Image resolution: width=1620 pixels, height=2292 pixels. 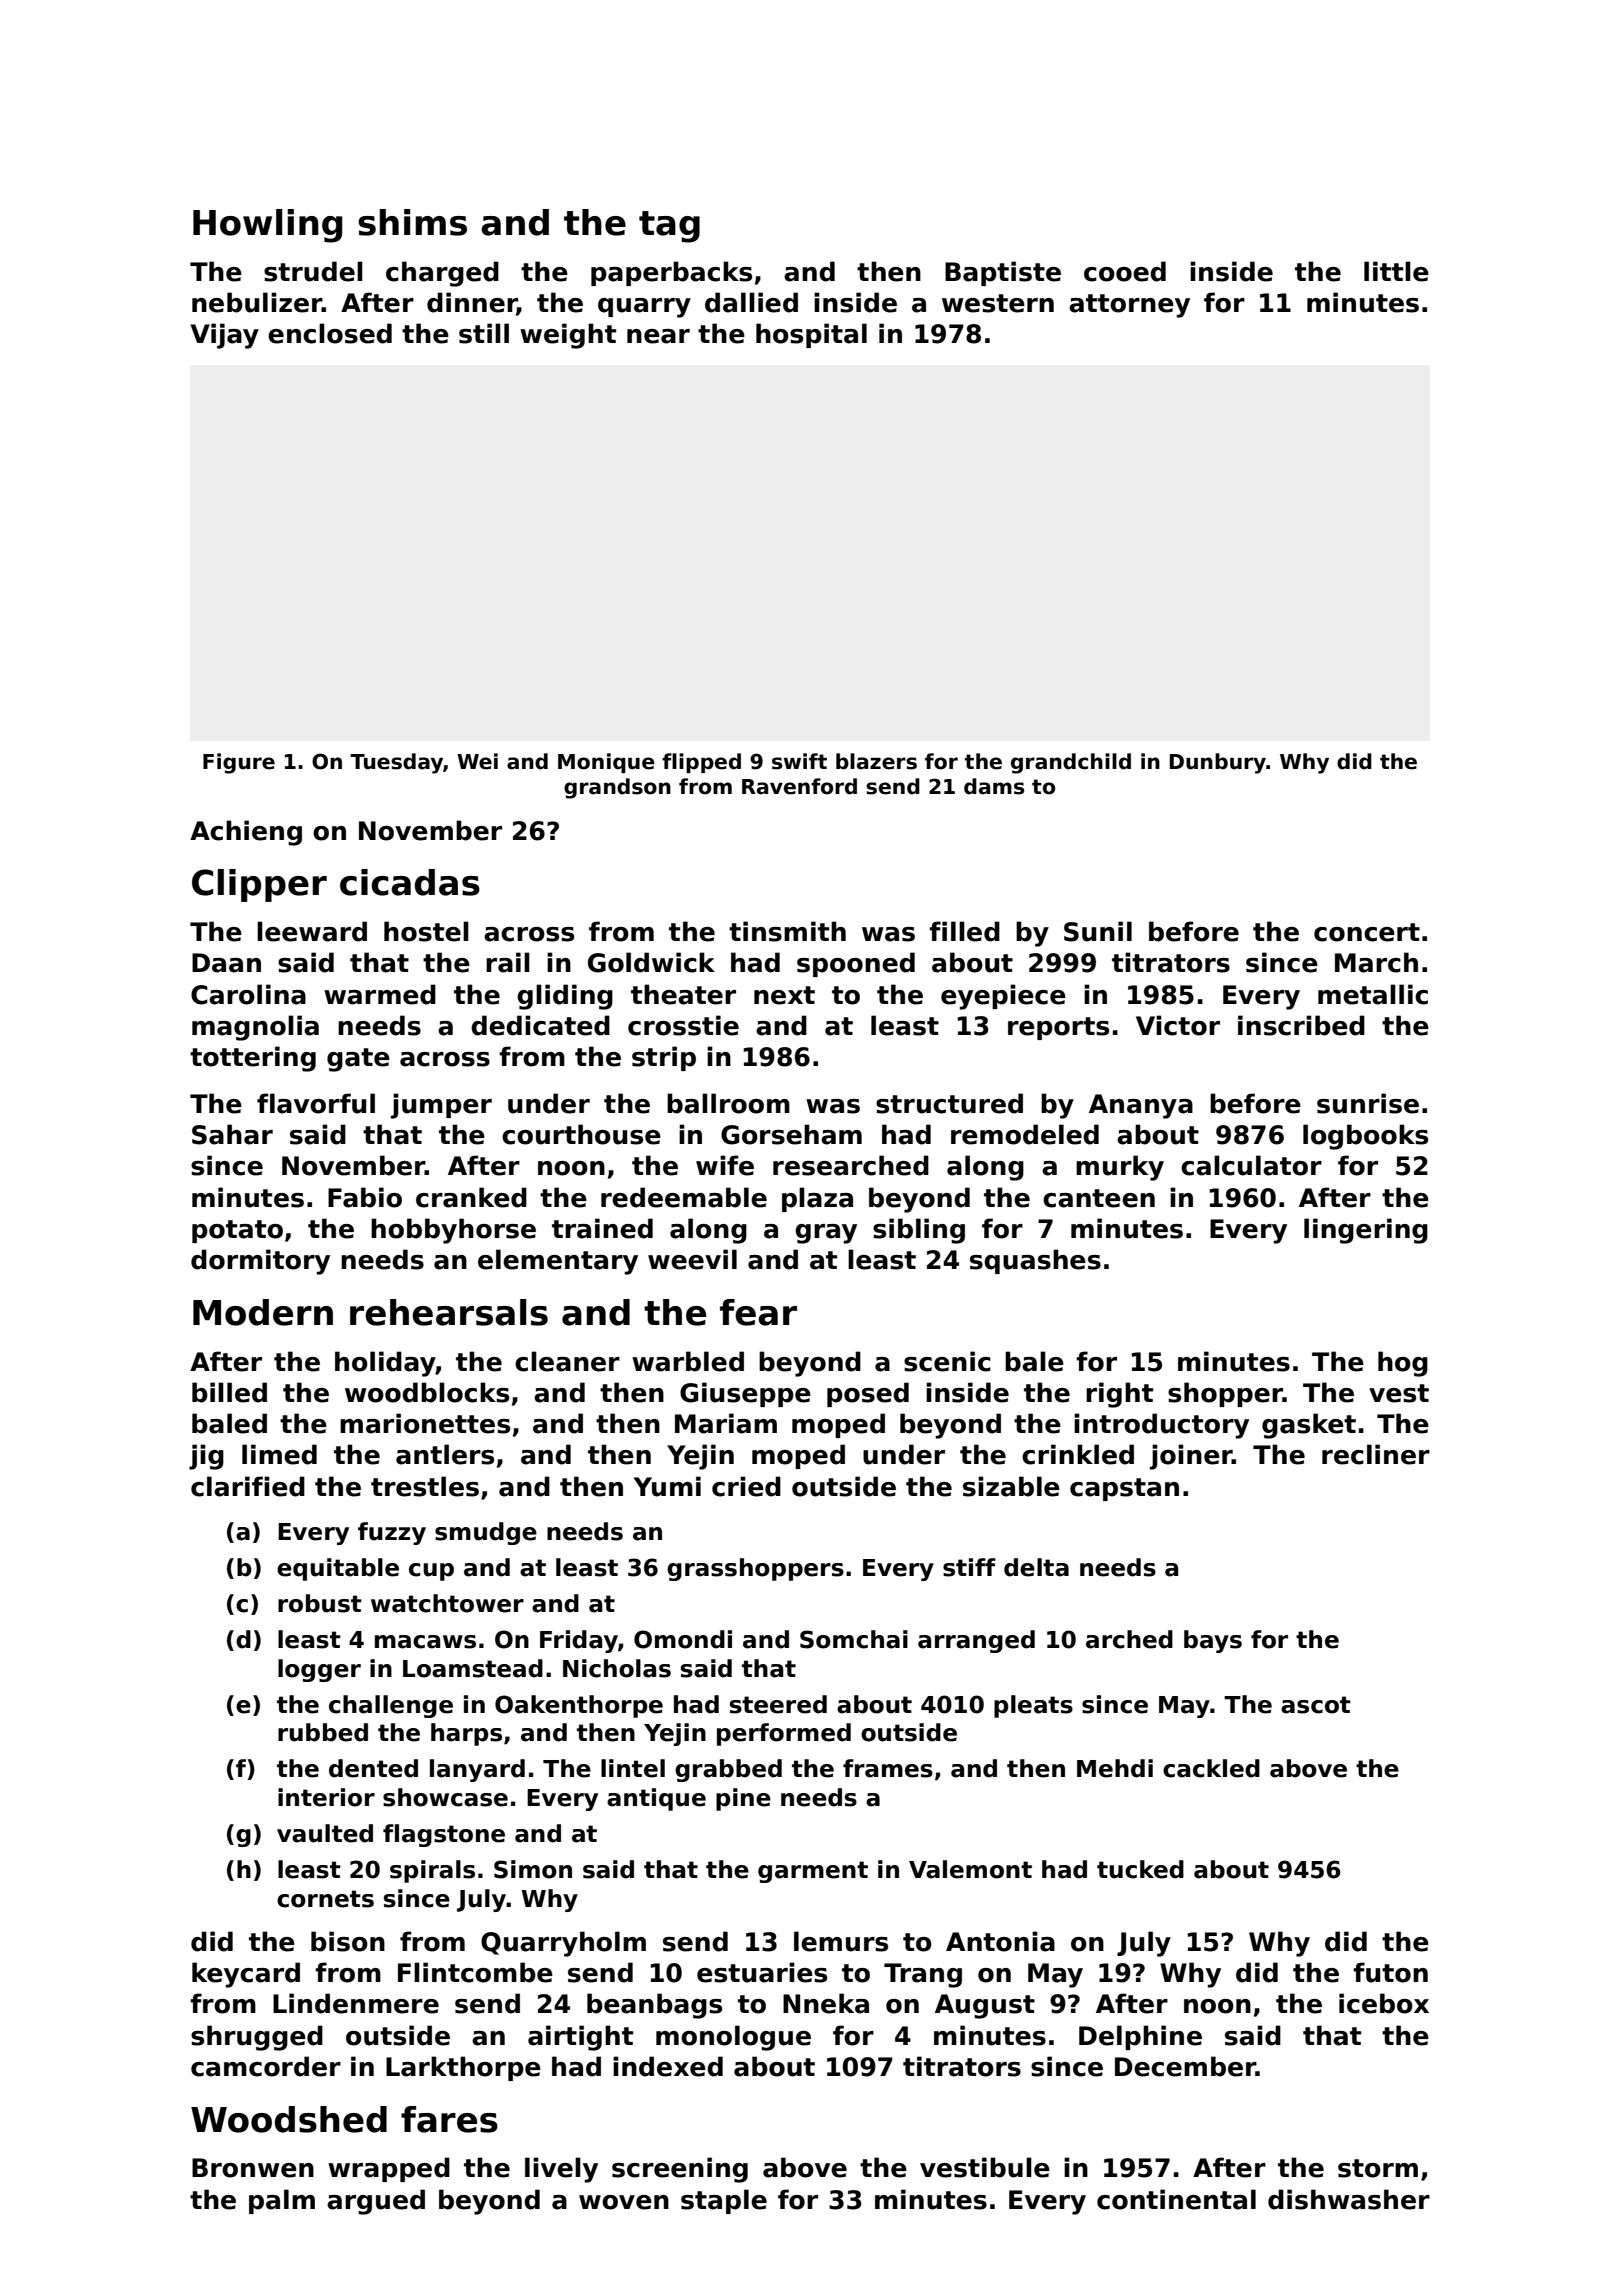 What do you see at coordinates (267, 226) in the screenshot?
I see `Howling` at bounding box center [267, 226].
